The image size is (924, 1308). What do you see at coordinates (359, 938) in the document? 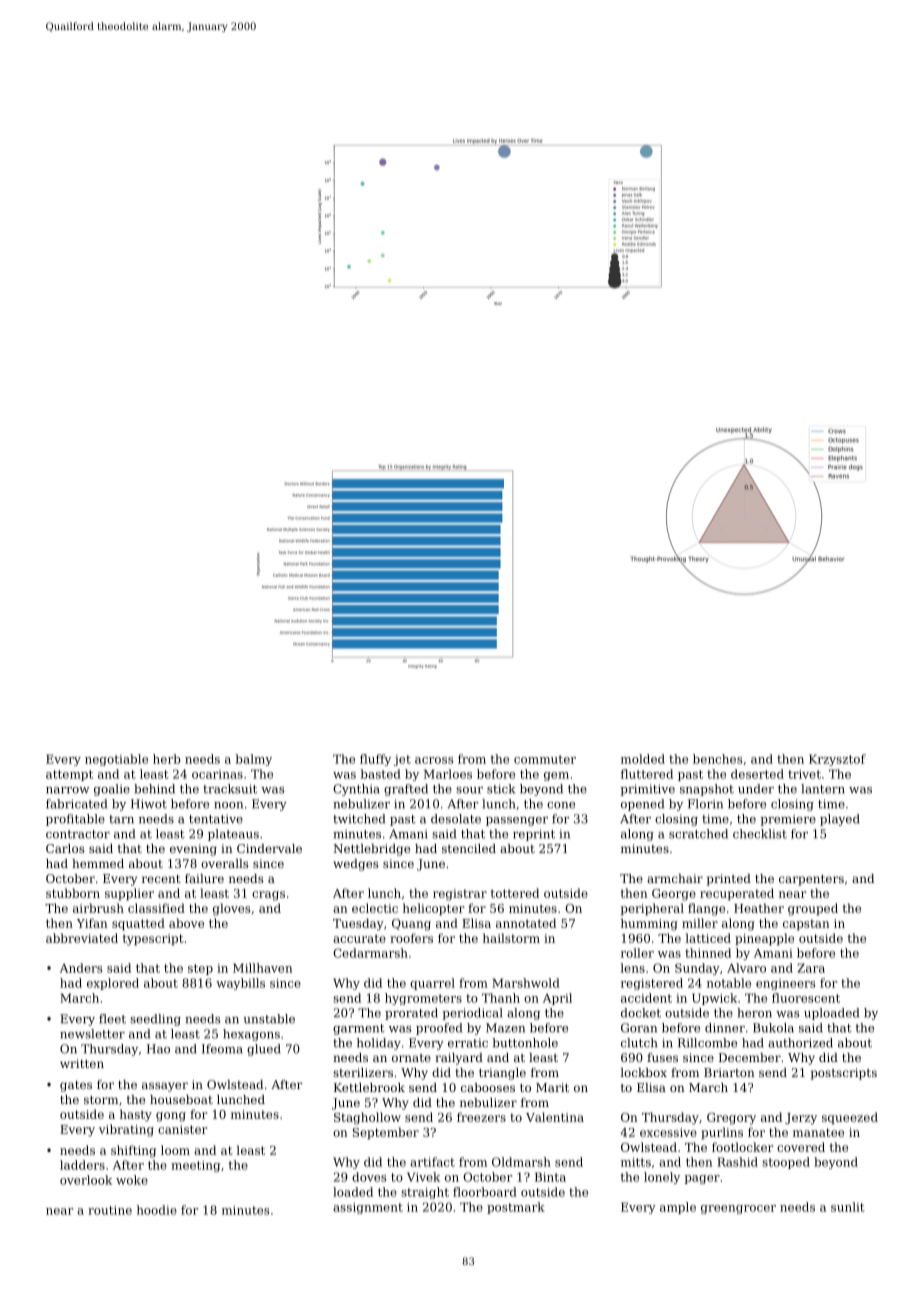
I see `accurate` at bounding box center [359, 938].
